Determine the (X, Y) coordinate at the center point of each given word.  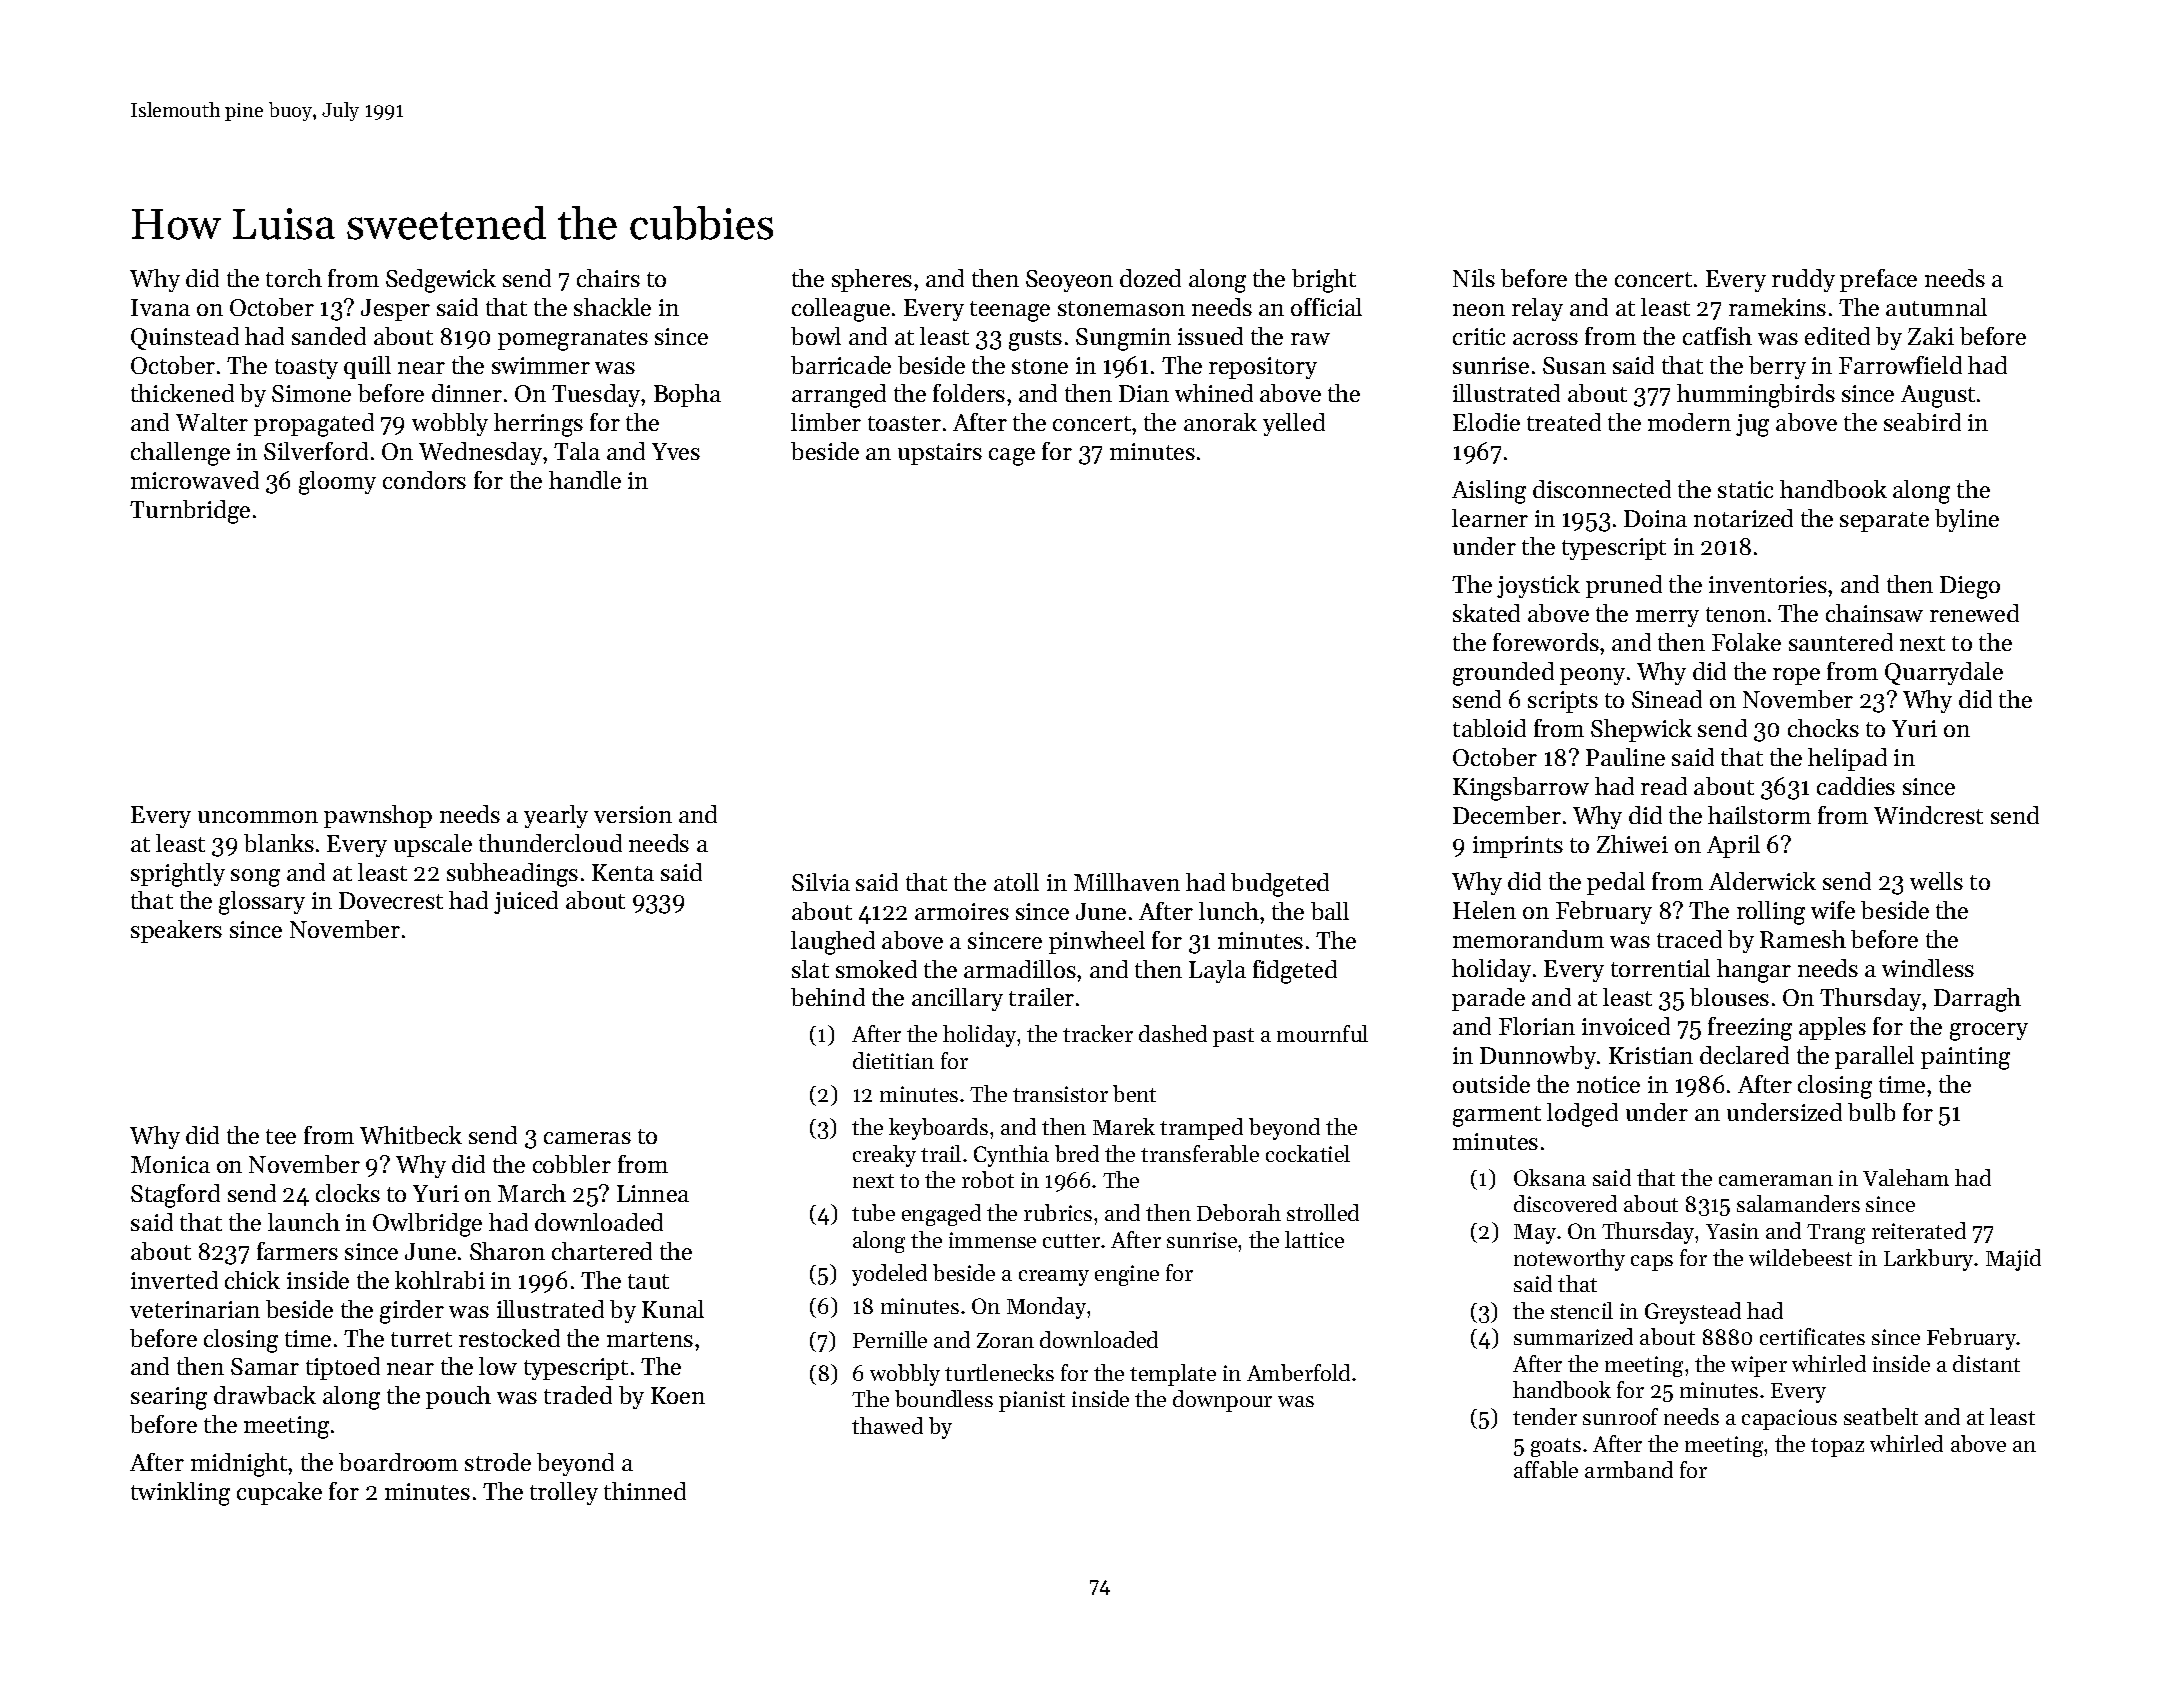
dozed (1150, 278)
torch (294, 278)
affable (1546, 1469)
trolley (564, 1493)
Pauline (1625, 757)
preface (1878, 280)
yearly (556, 816)
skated (1486, 613)
